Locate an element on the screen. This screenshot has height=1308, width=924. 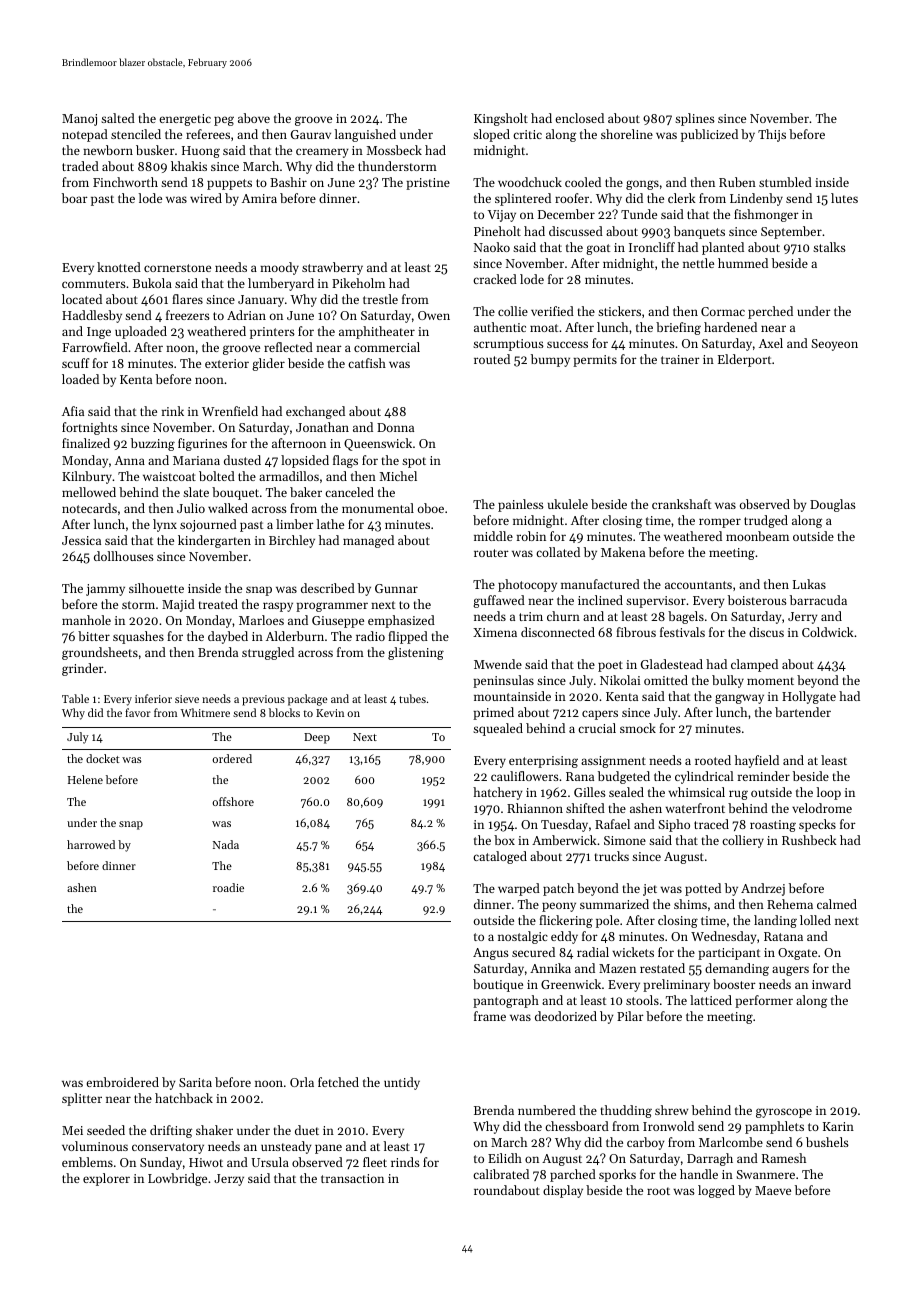
rink is located at coordinates (173, 411).
